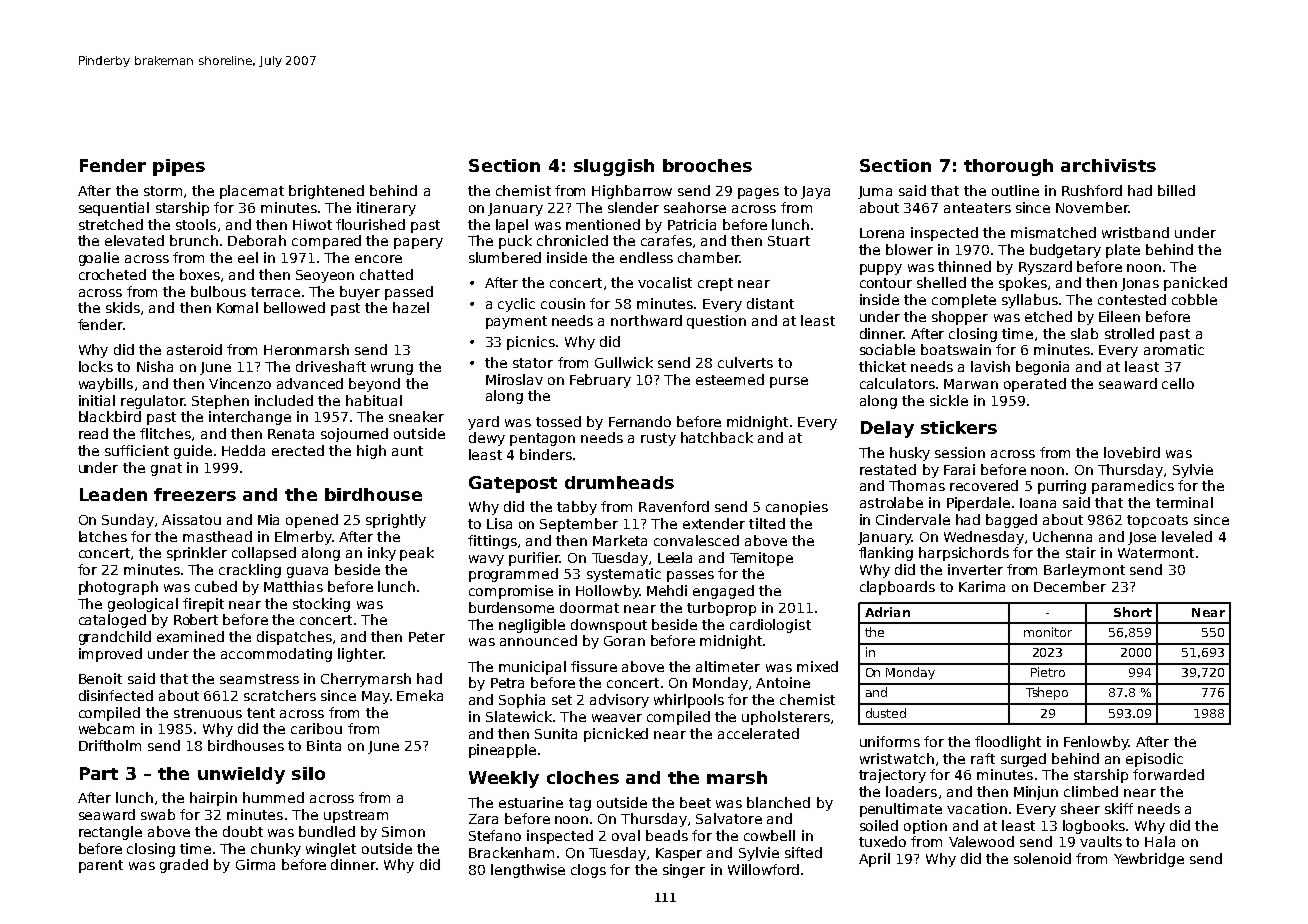  What do you see at coordinates (216, 586) in the page?
I see `cubed` at bounding box center [216, 586].
